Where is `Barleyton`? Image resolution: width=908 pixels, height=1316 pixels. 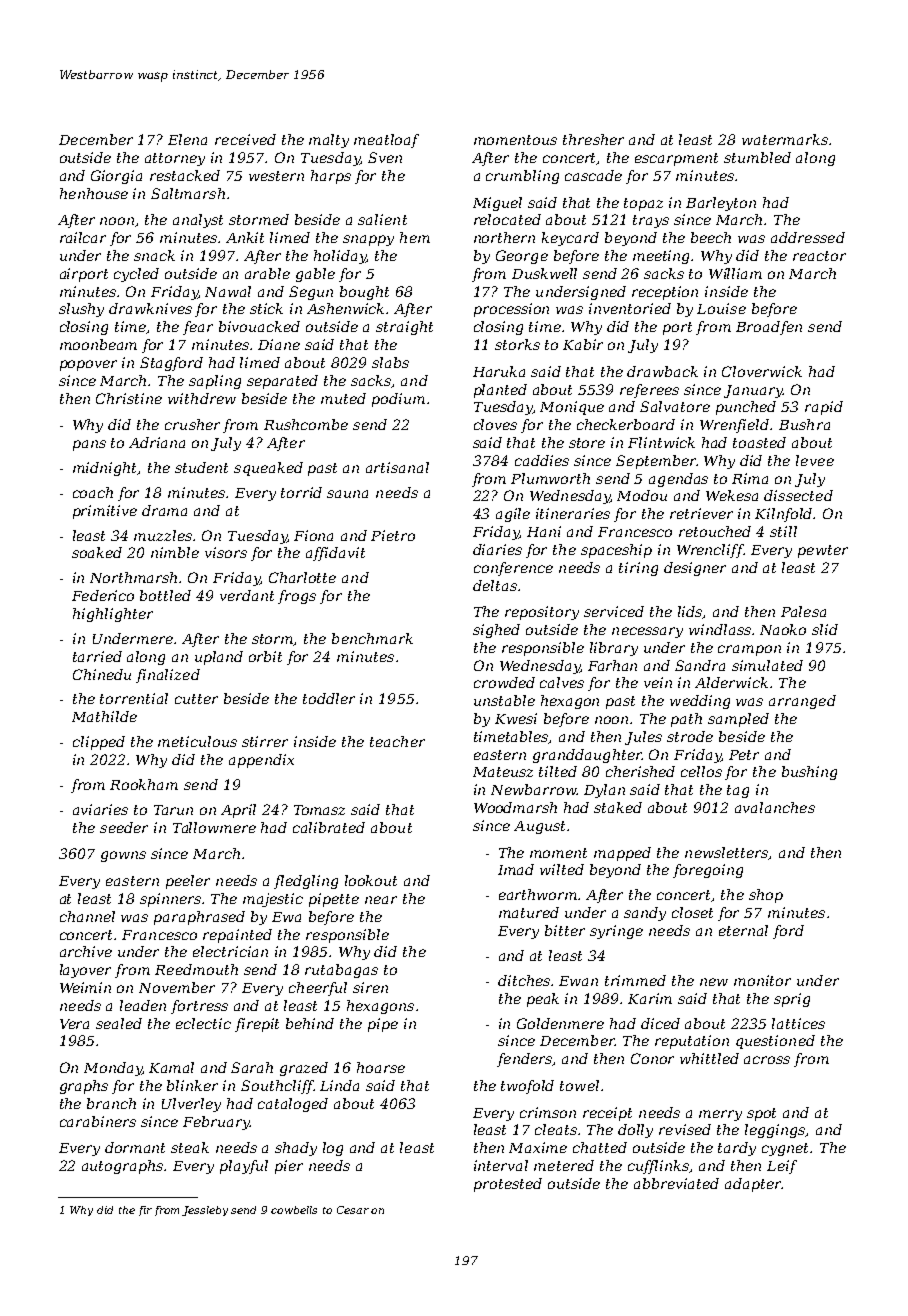
Barleyton is located at coordinates (721, 204).
